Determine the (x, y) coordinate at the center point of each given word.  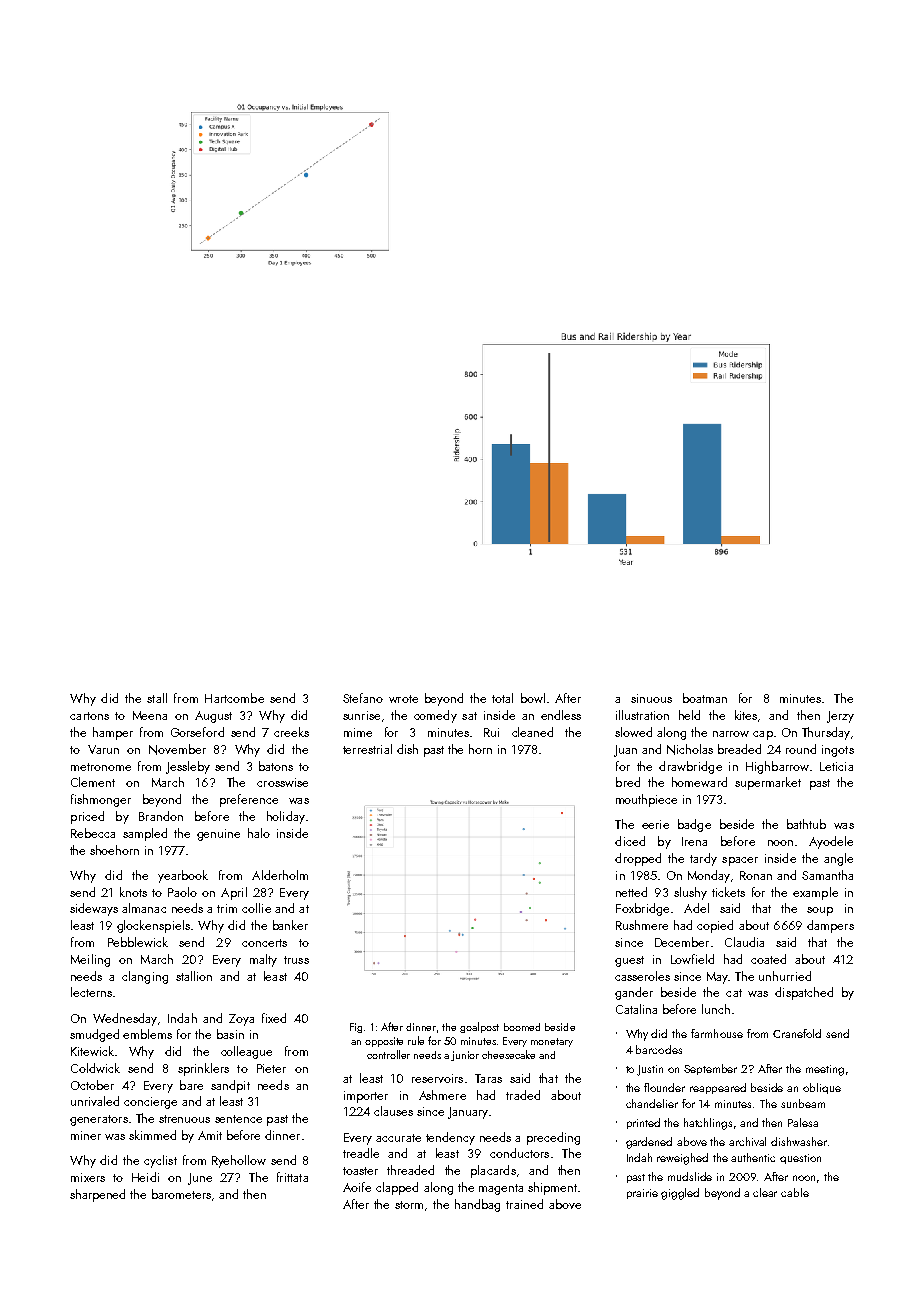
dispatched (804, 993)
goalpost (479, 1027)
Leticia (836, 766)
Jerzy (840, 717)
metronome (101, 767)
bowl (533, 698)
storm (409, 1205)
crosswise (282, 782)
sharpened (97, 1195)
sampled (145, 834)
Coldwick (95, 1068)
